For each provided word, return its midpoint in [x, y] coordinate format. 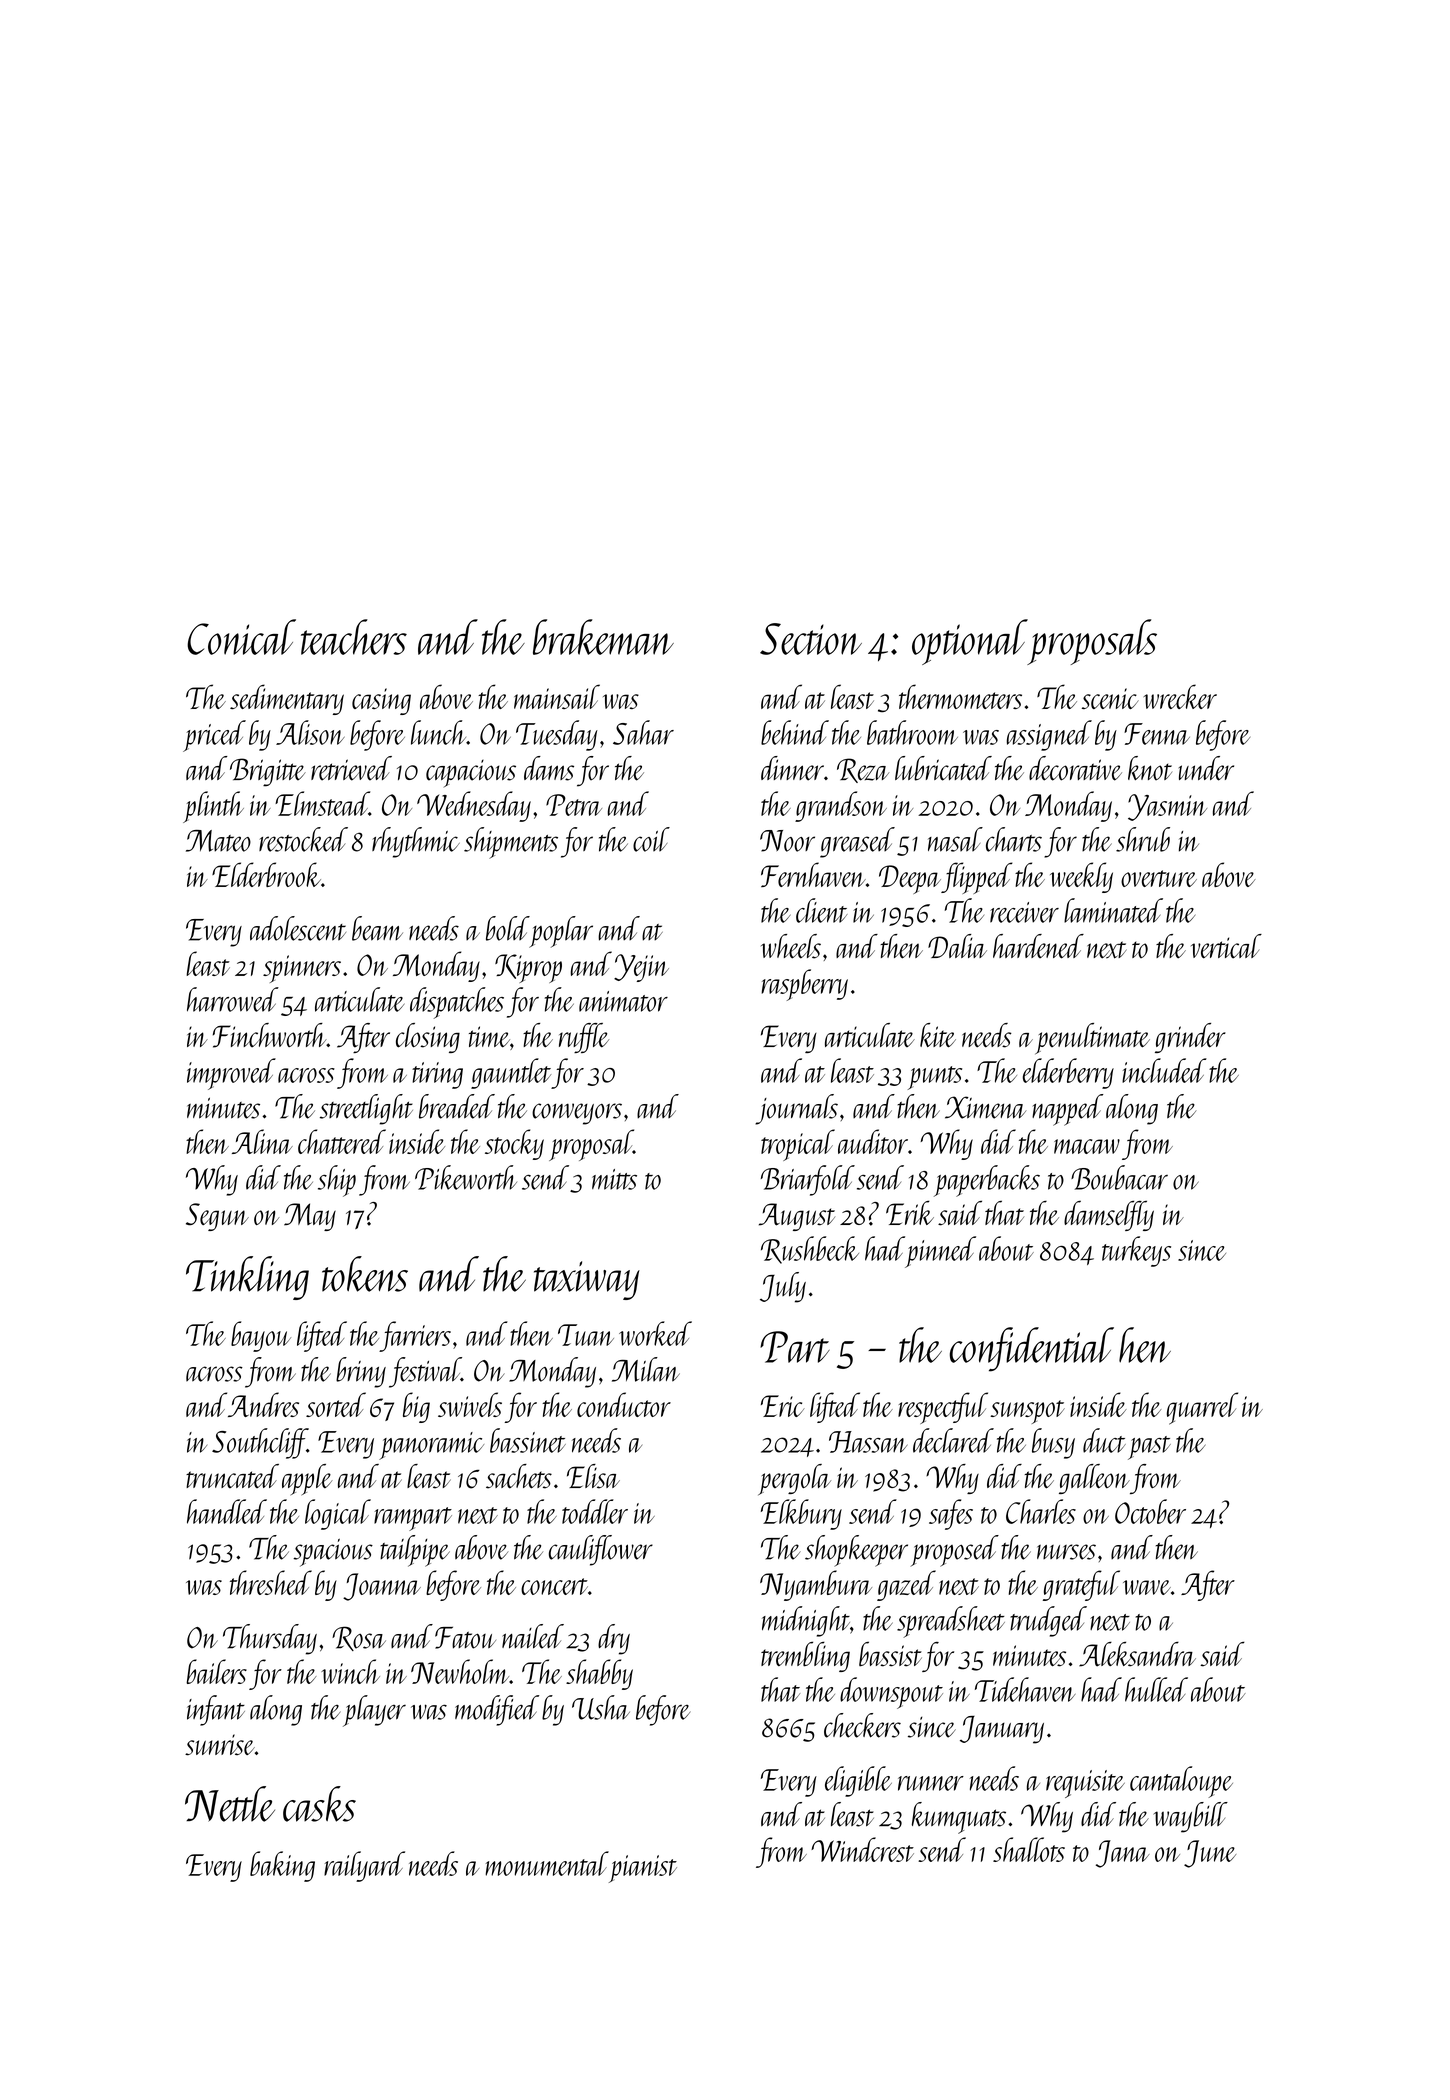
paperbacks [987, 1181]
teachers [354, 637]
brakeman [603, 637]
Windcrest [862, 1849]
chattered [342, 1141]
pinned [940, 1252]
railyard [364, 1866]
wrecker [1180, 696]
